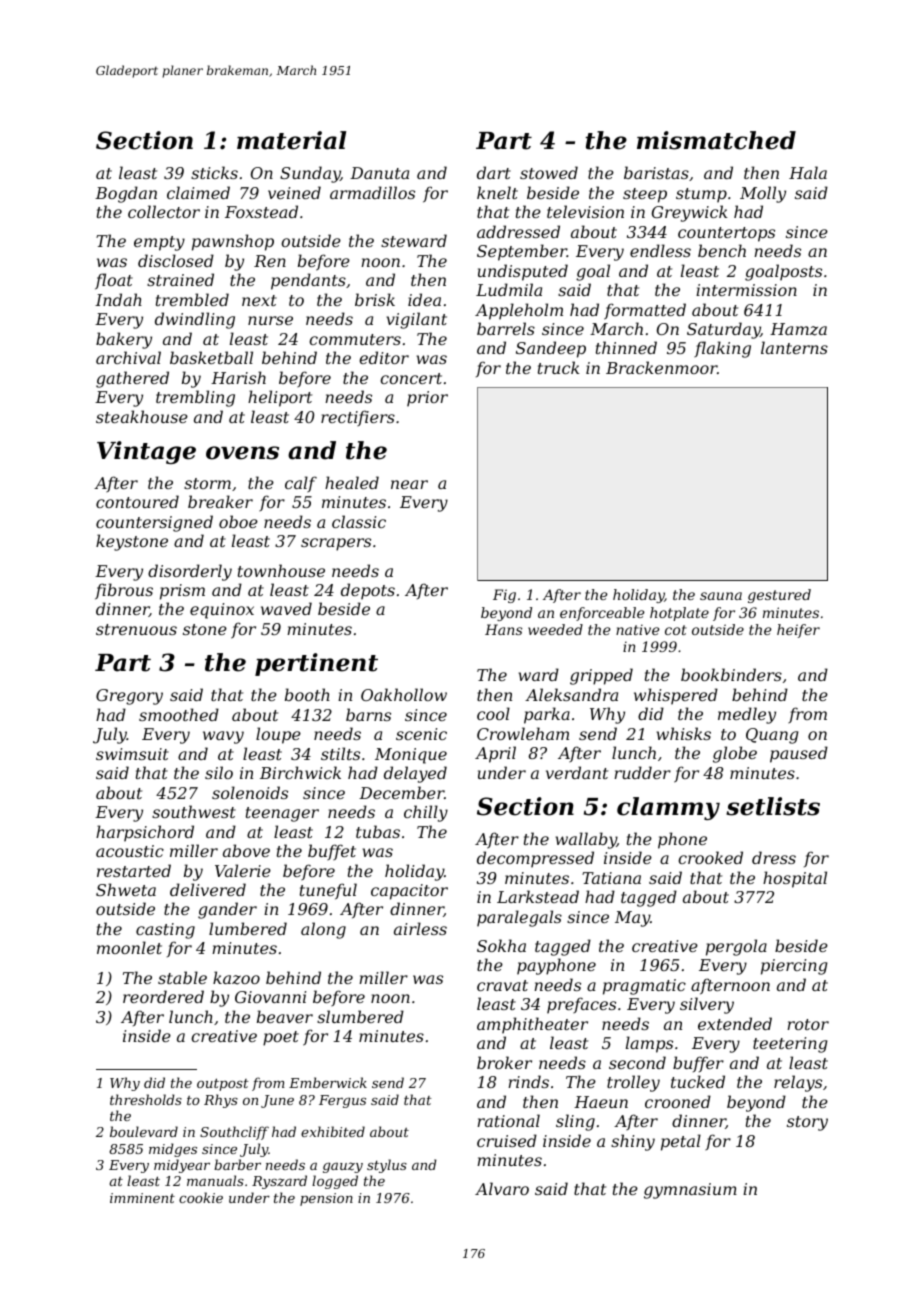 The image size is (924, 1314). I want to click on capacitor, so click(409, 892).
